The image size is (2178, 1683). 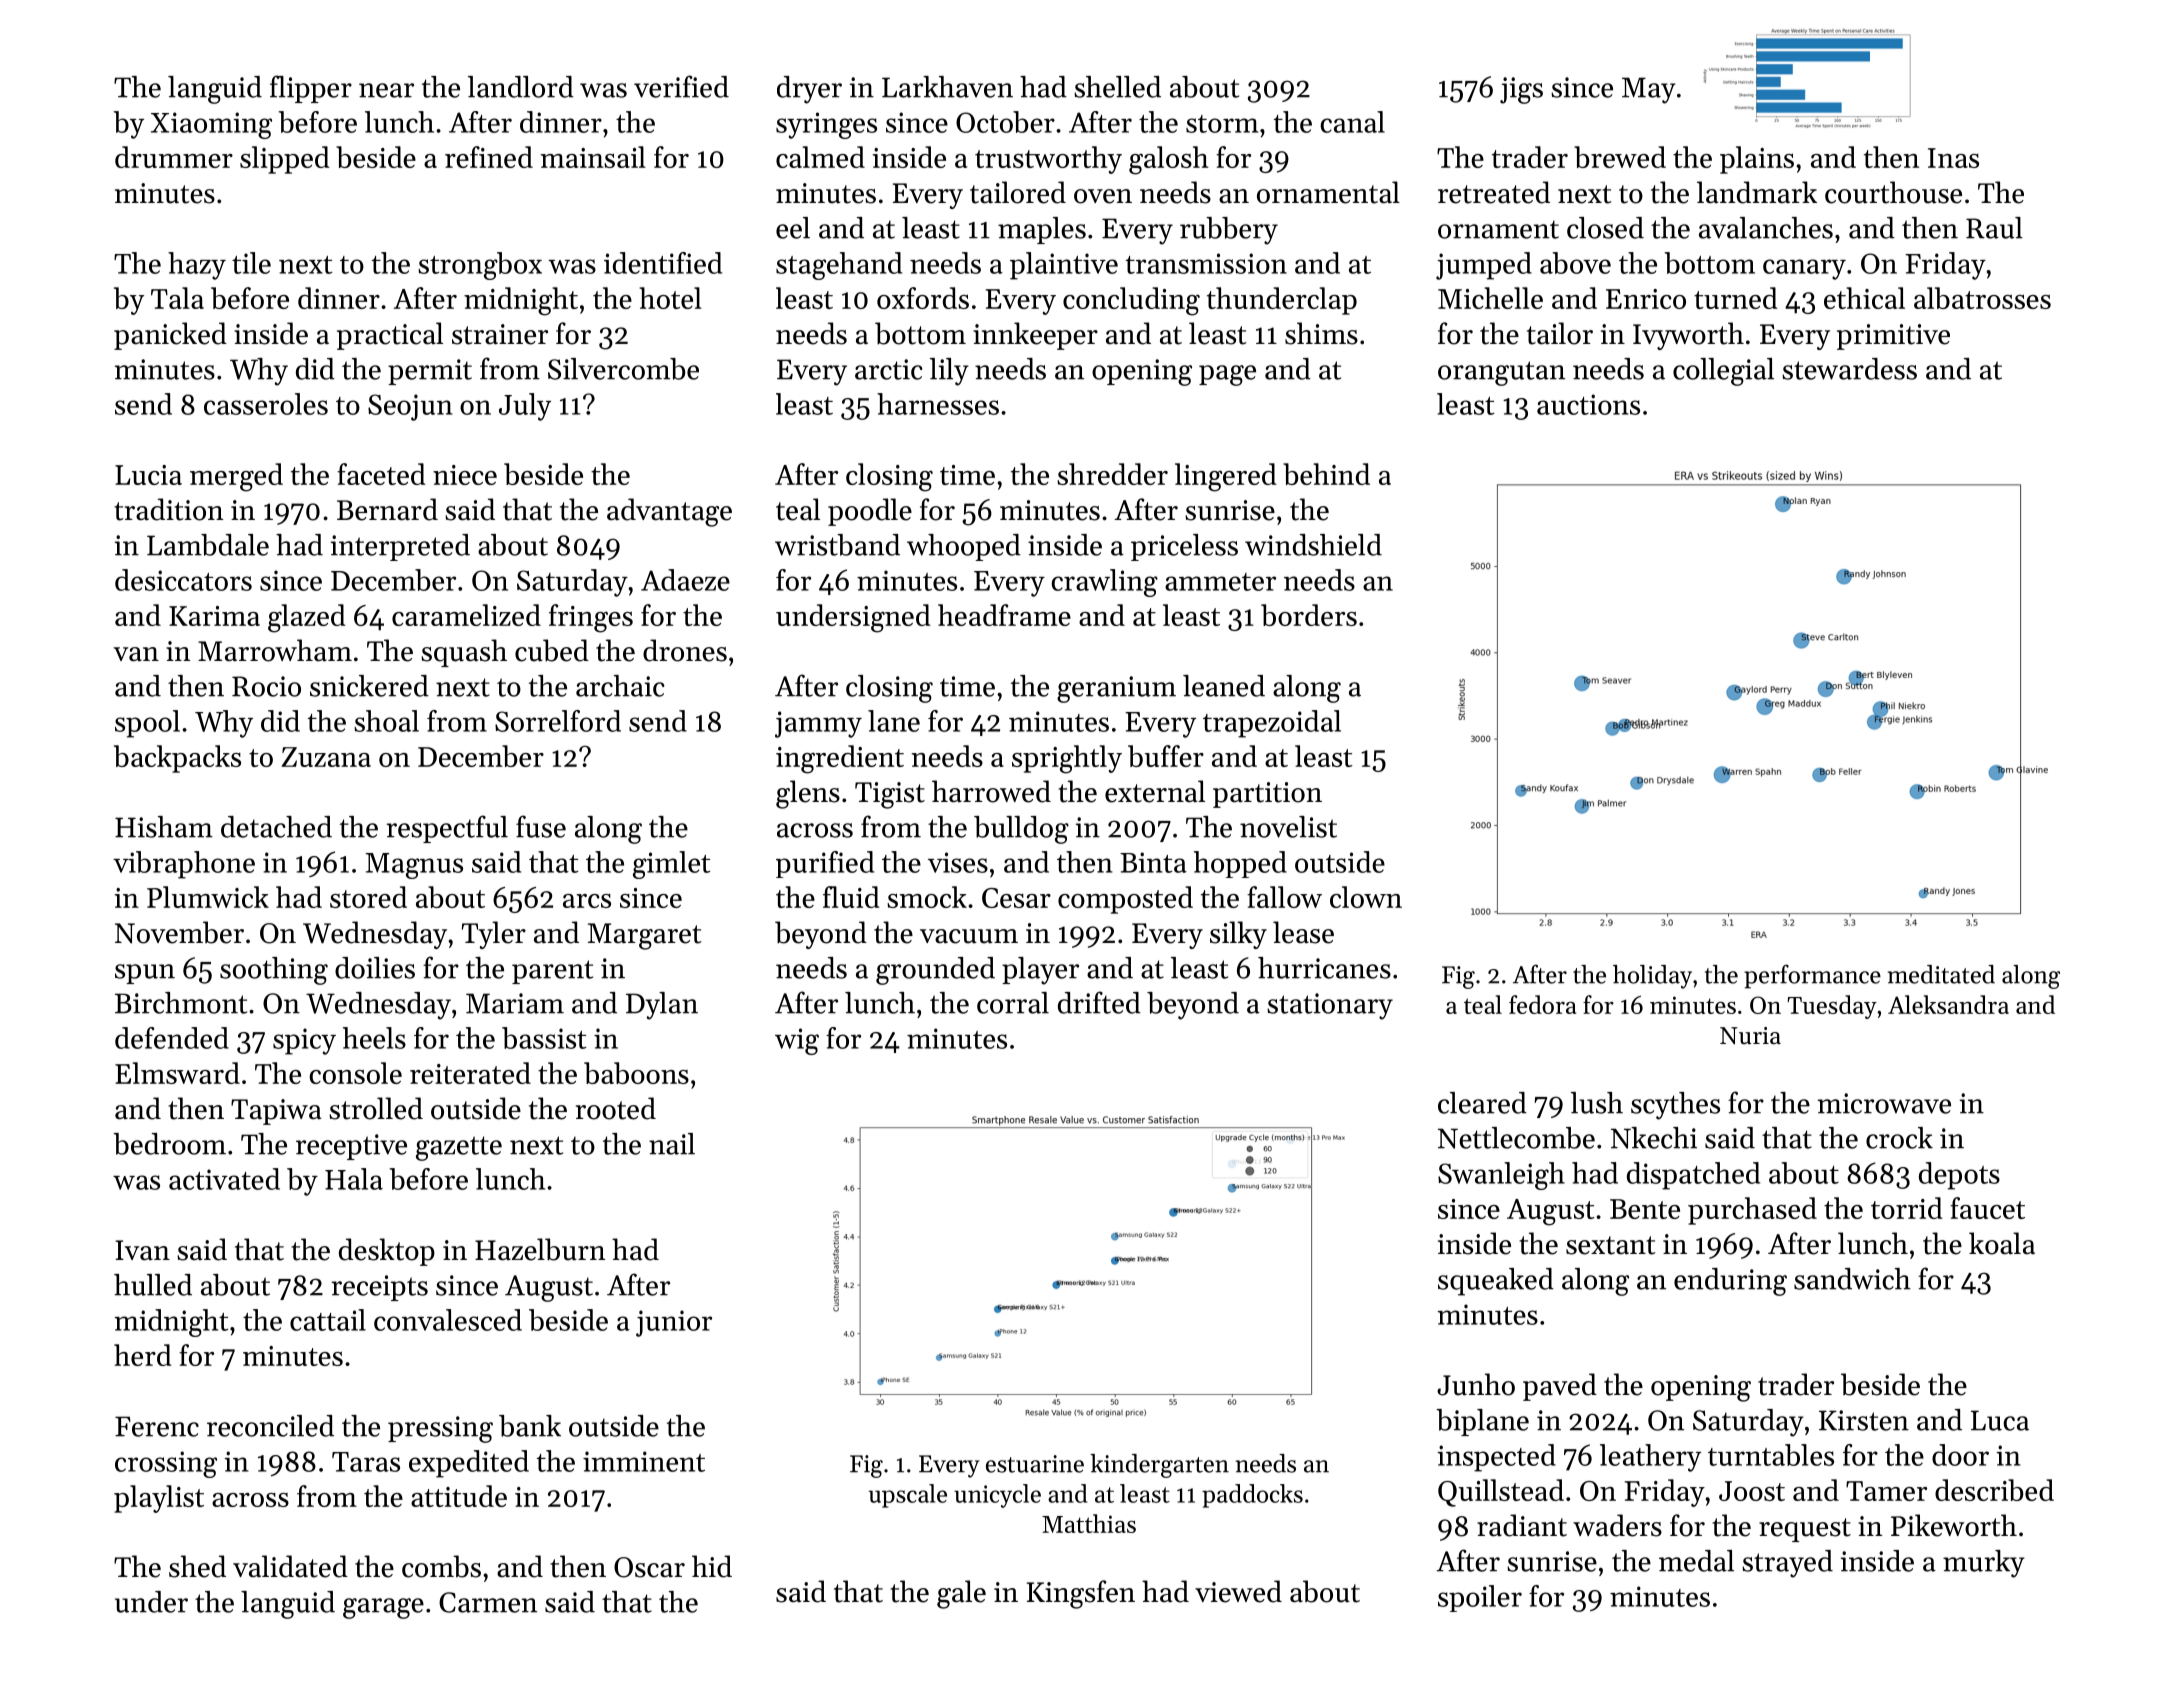 I want to click on drifted, so click(x=1099, y=1002).
